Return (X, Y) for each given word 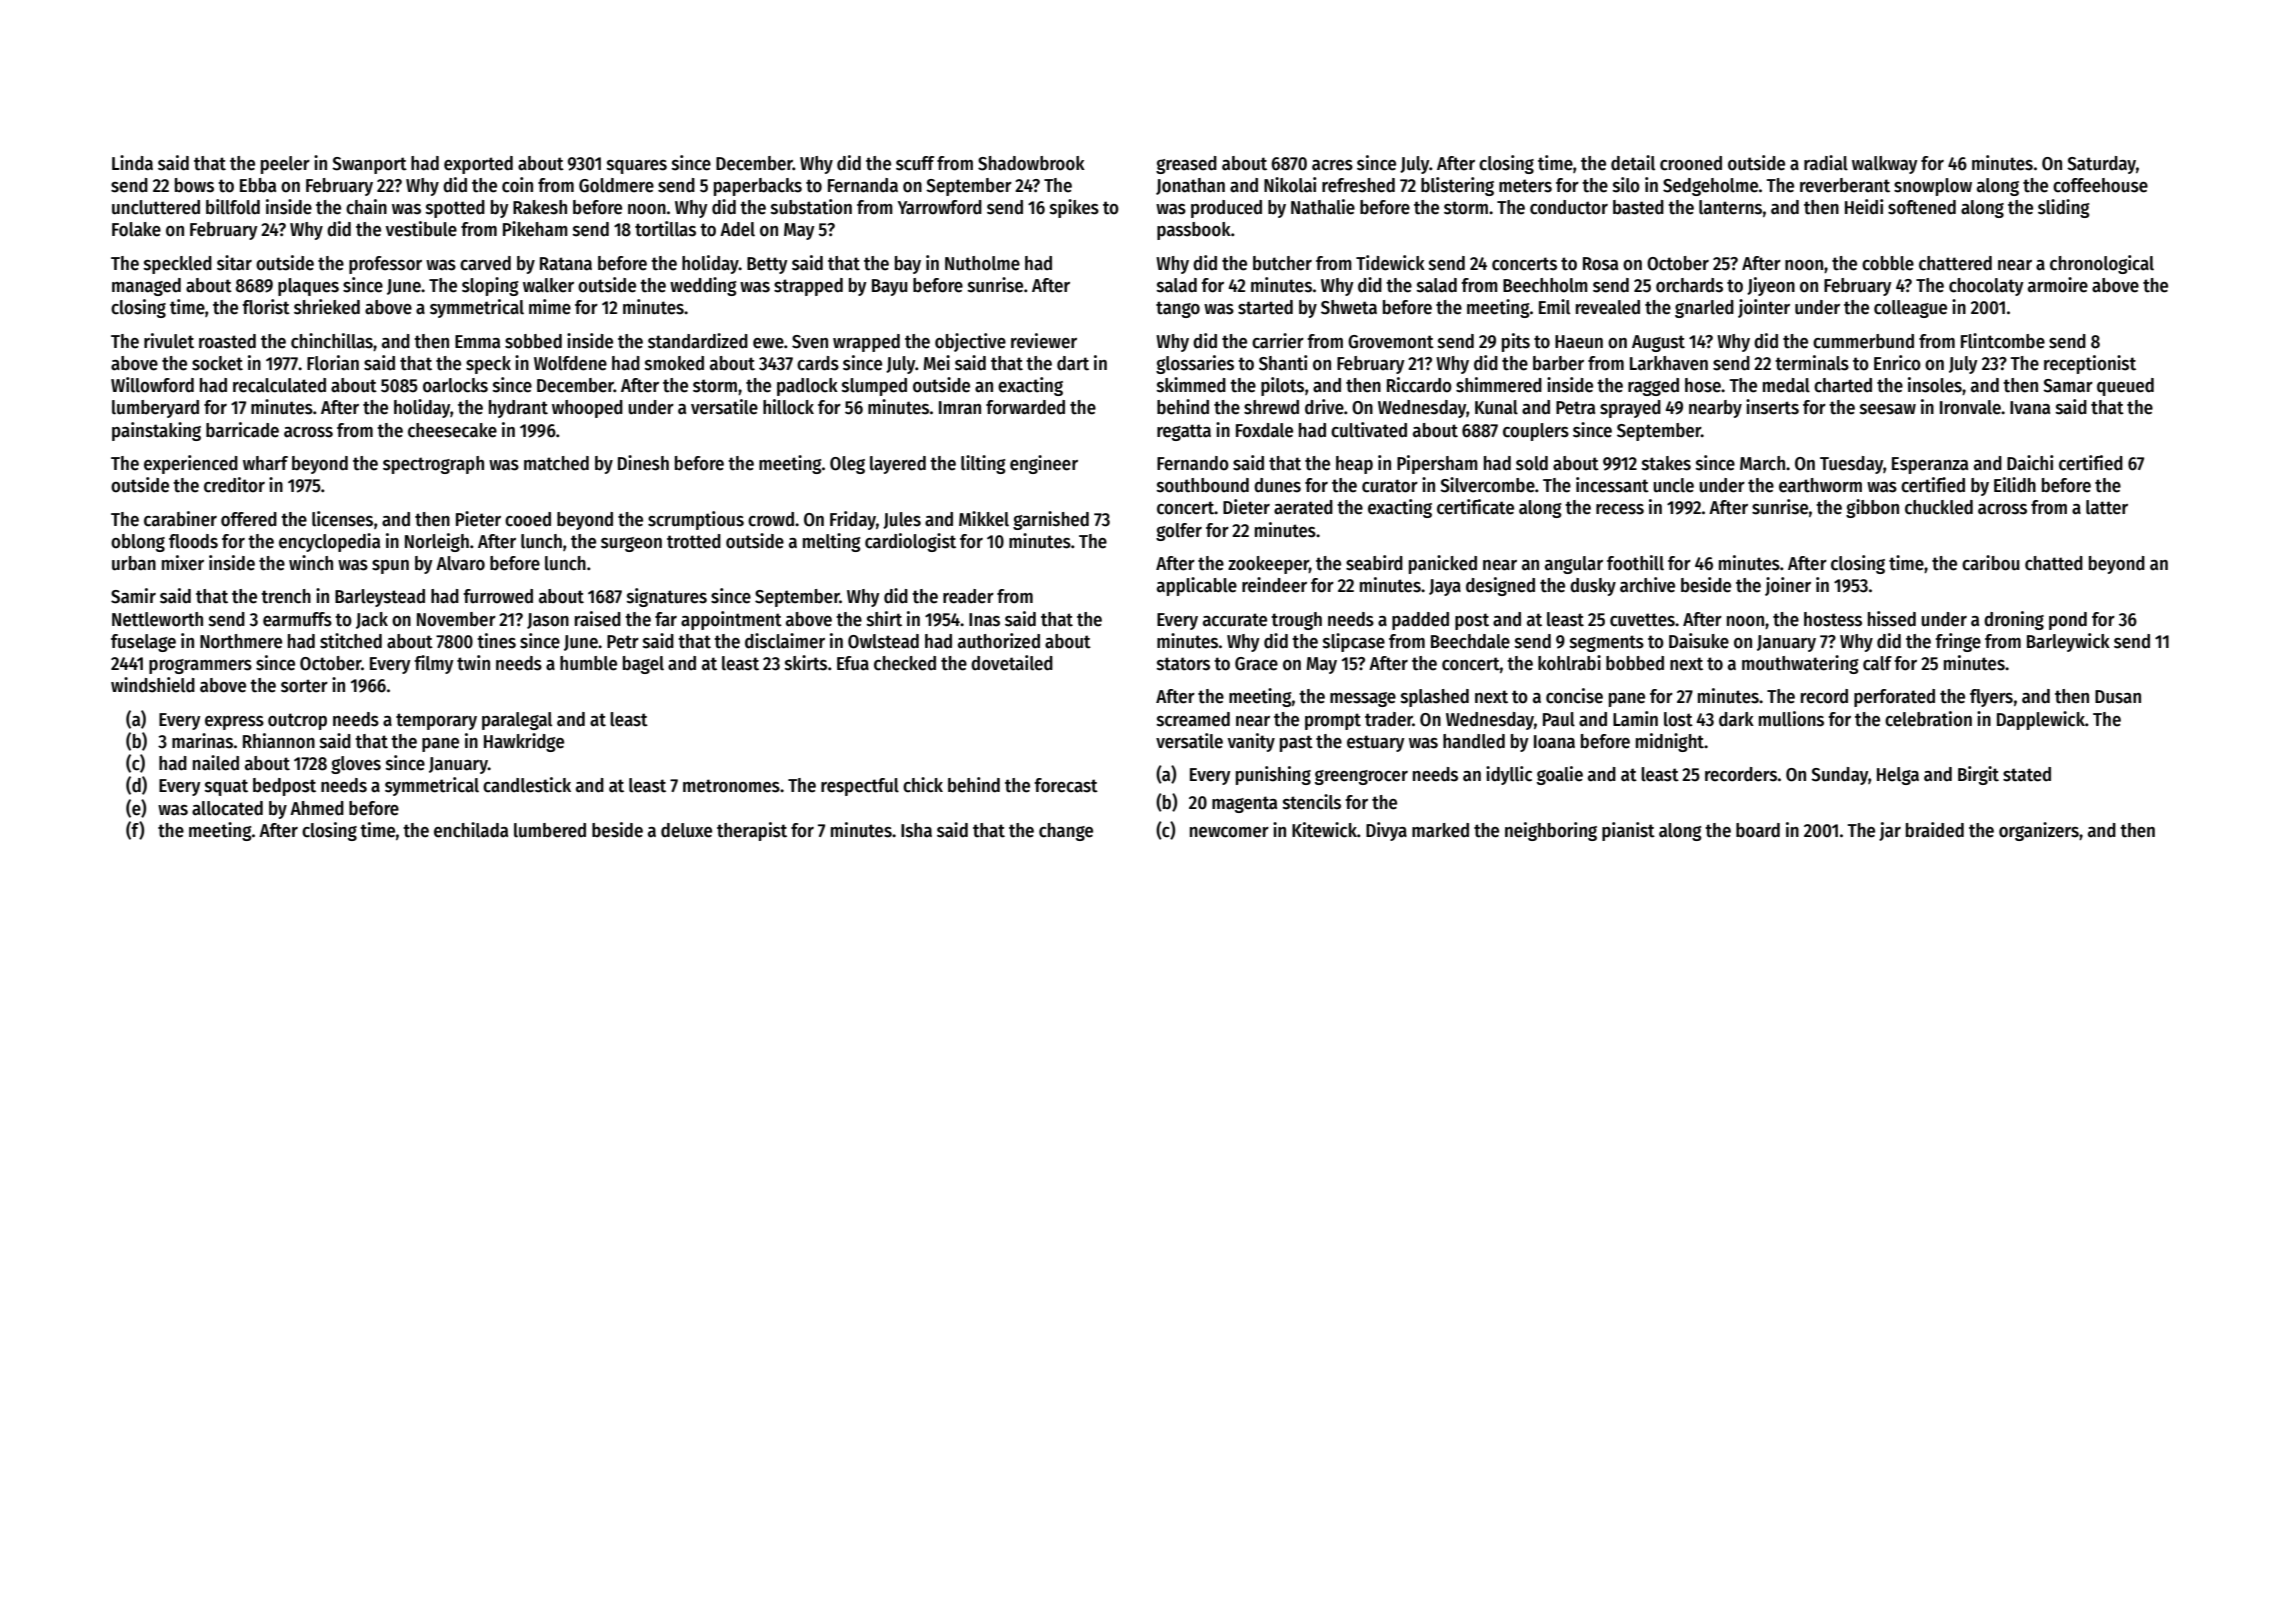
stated (2027, 774)
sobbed (533, 341)
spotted (455, 209)
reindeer (1274, 585)
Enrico (1897, 363)
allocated (227, 808)
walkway (1885, 165)
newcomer (1229, 832)
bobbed (1635, 663)
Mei (936, 363)
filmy (434, 664)
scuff (915, 163)
